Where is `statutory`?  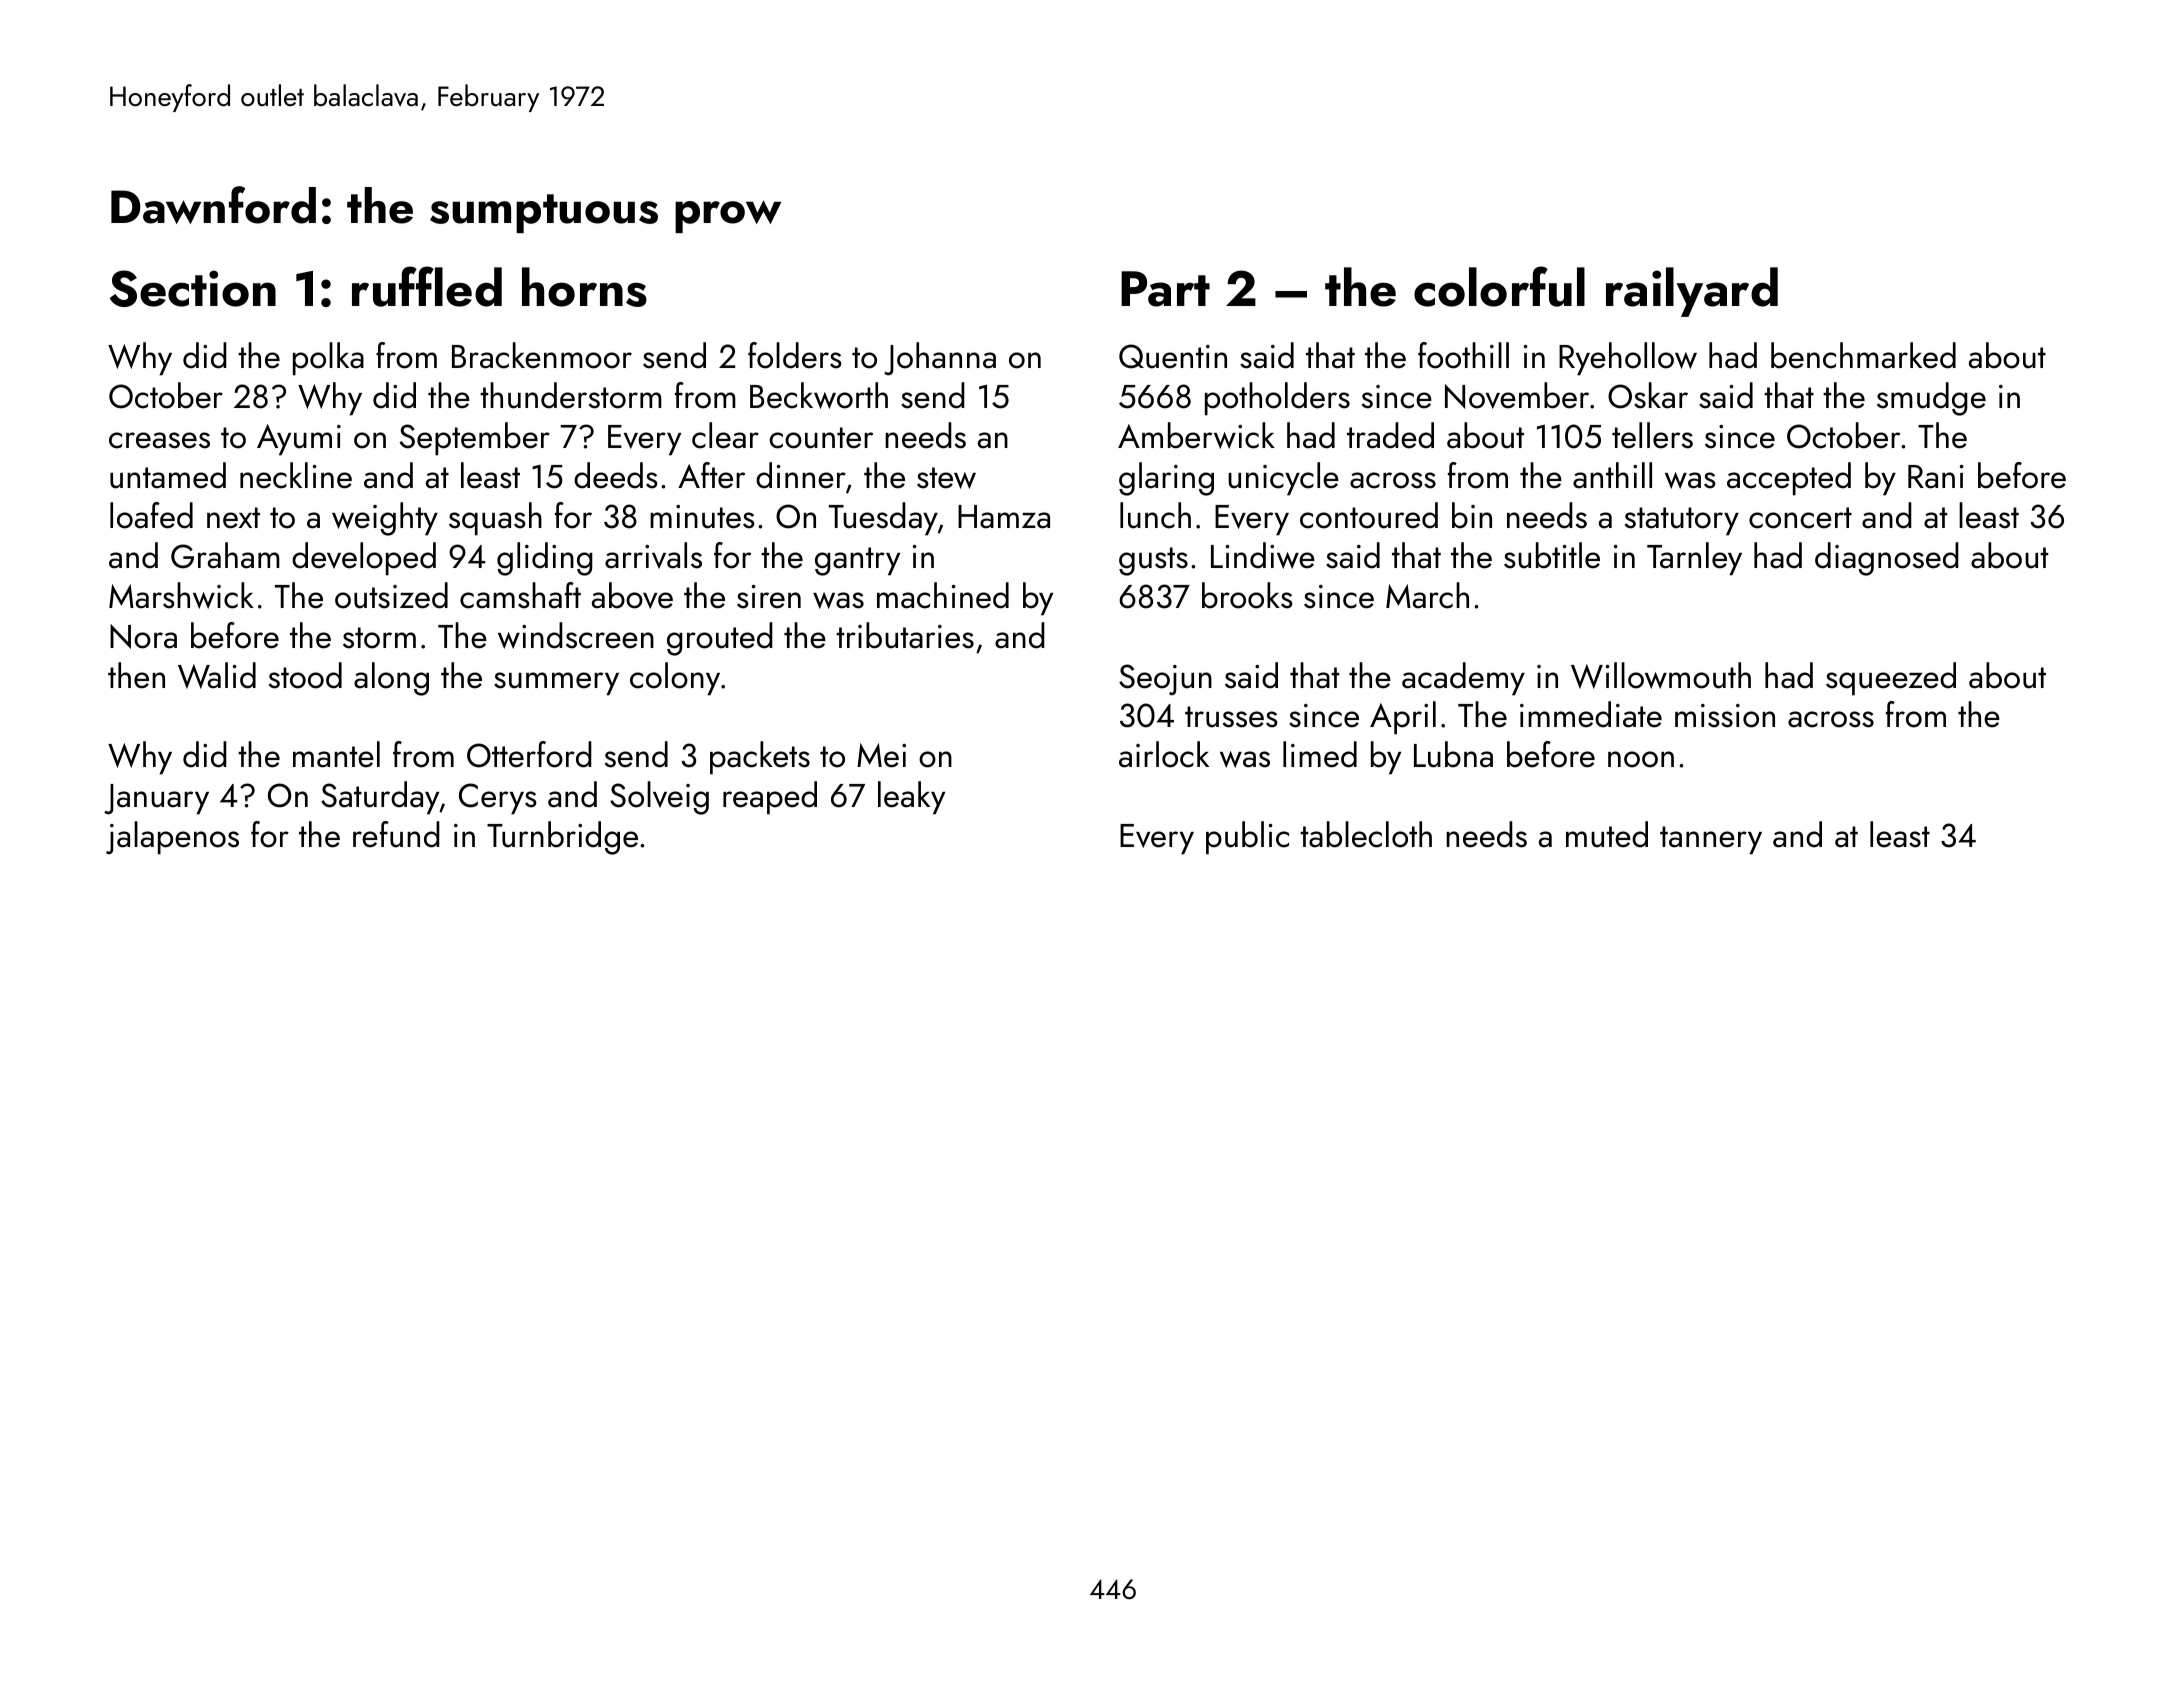
statutory is located at coordinates (1682, 521).
